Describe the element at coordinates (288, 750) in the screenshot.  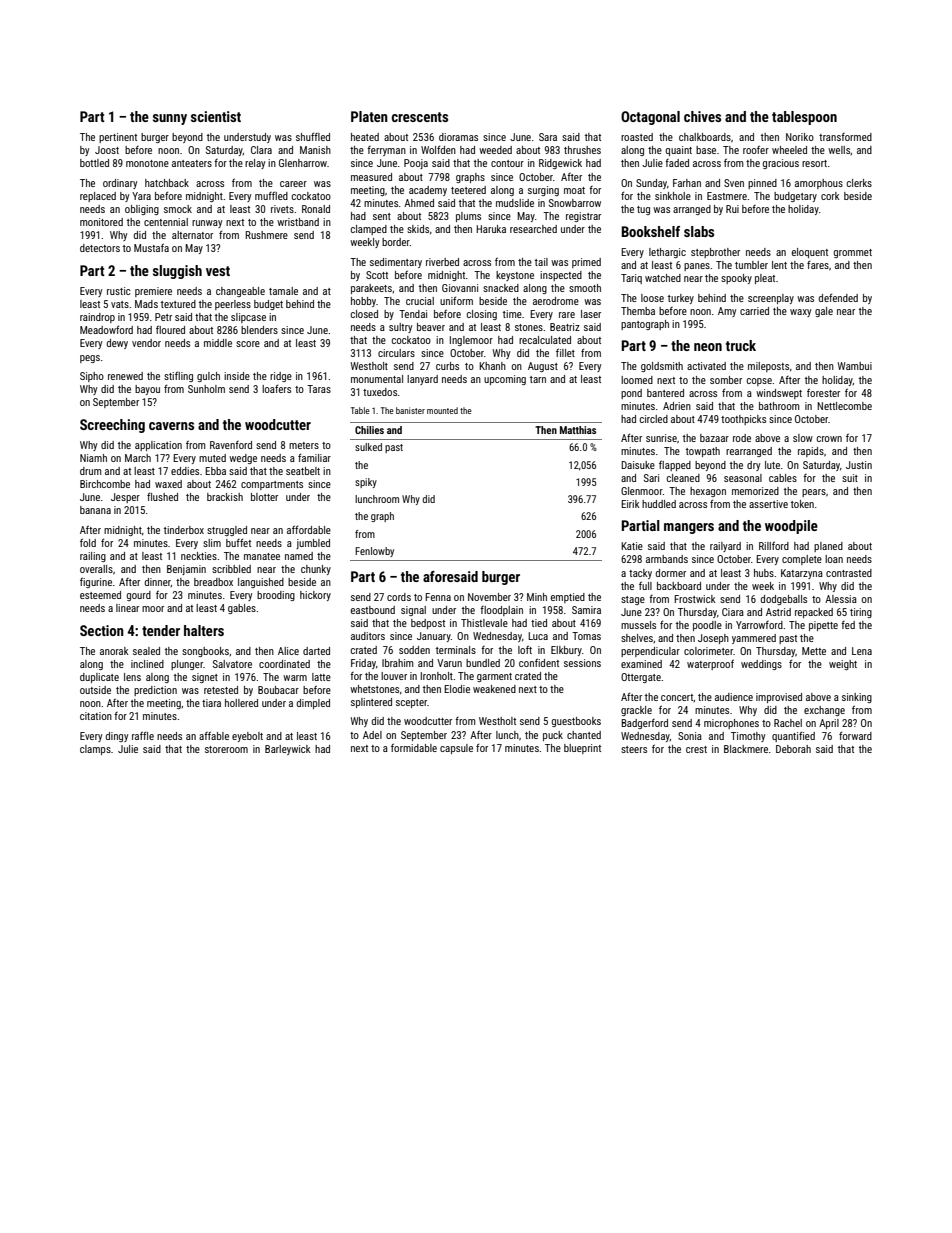
I see `Barleywick` at that location.
